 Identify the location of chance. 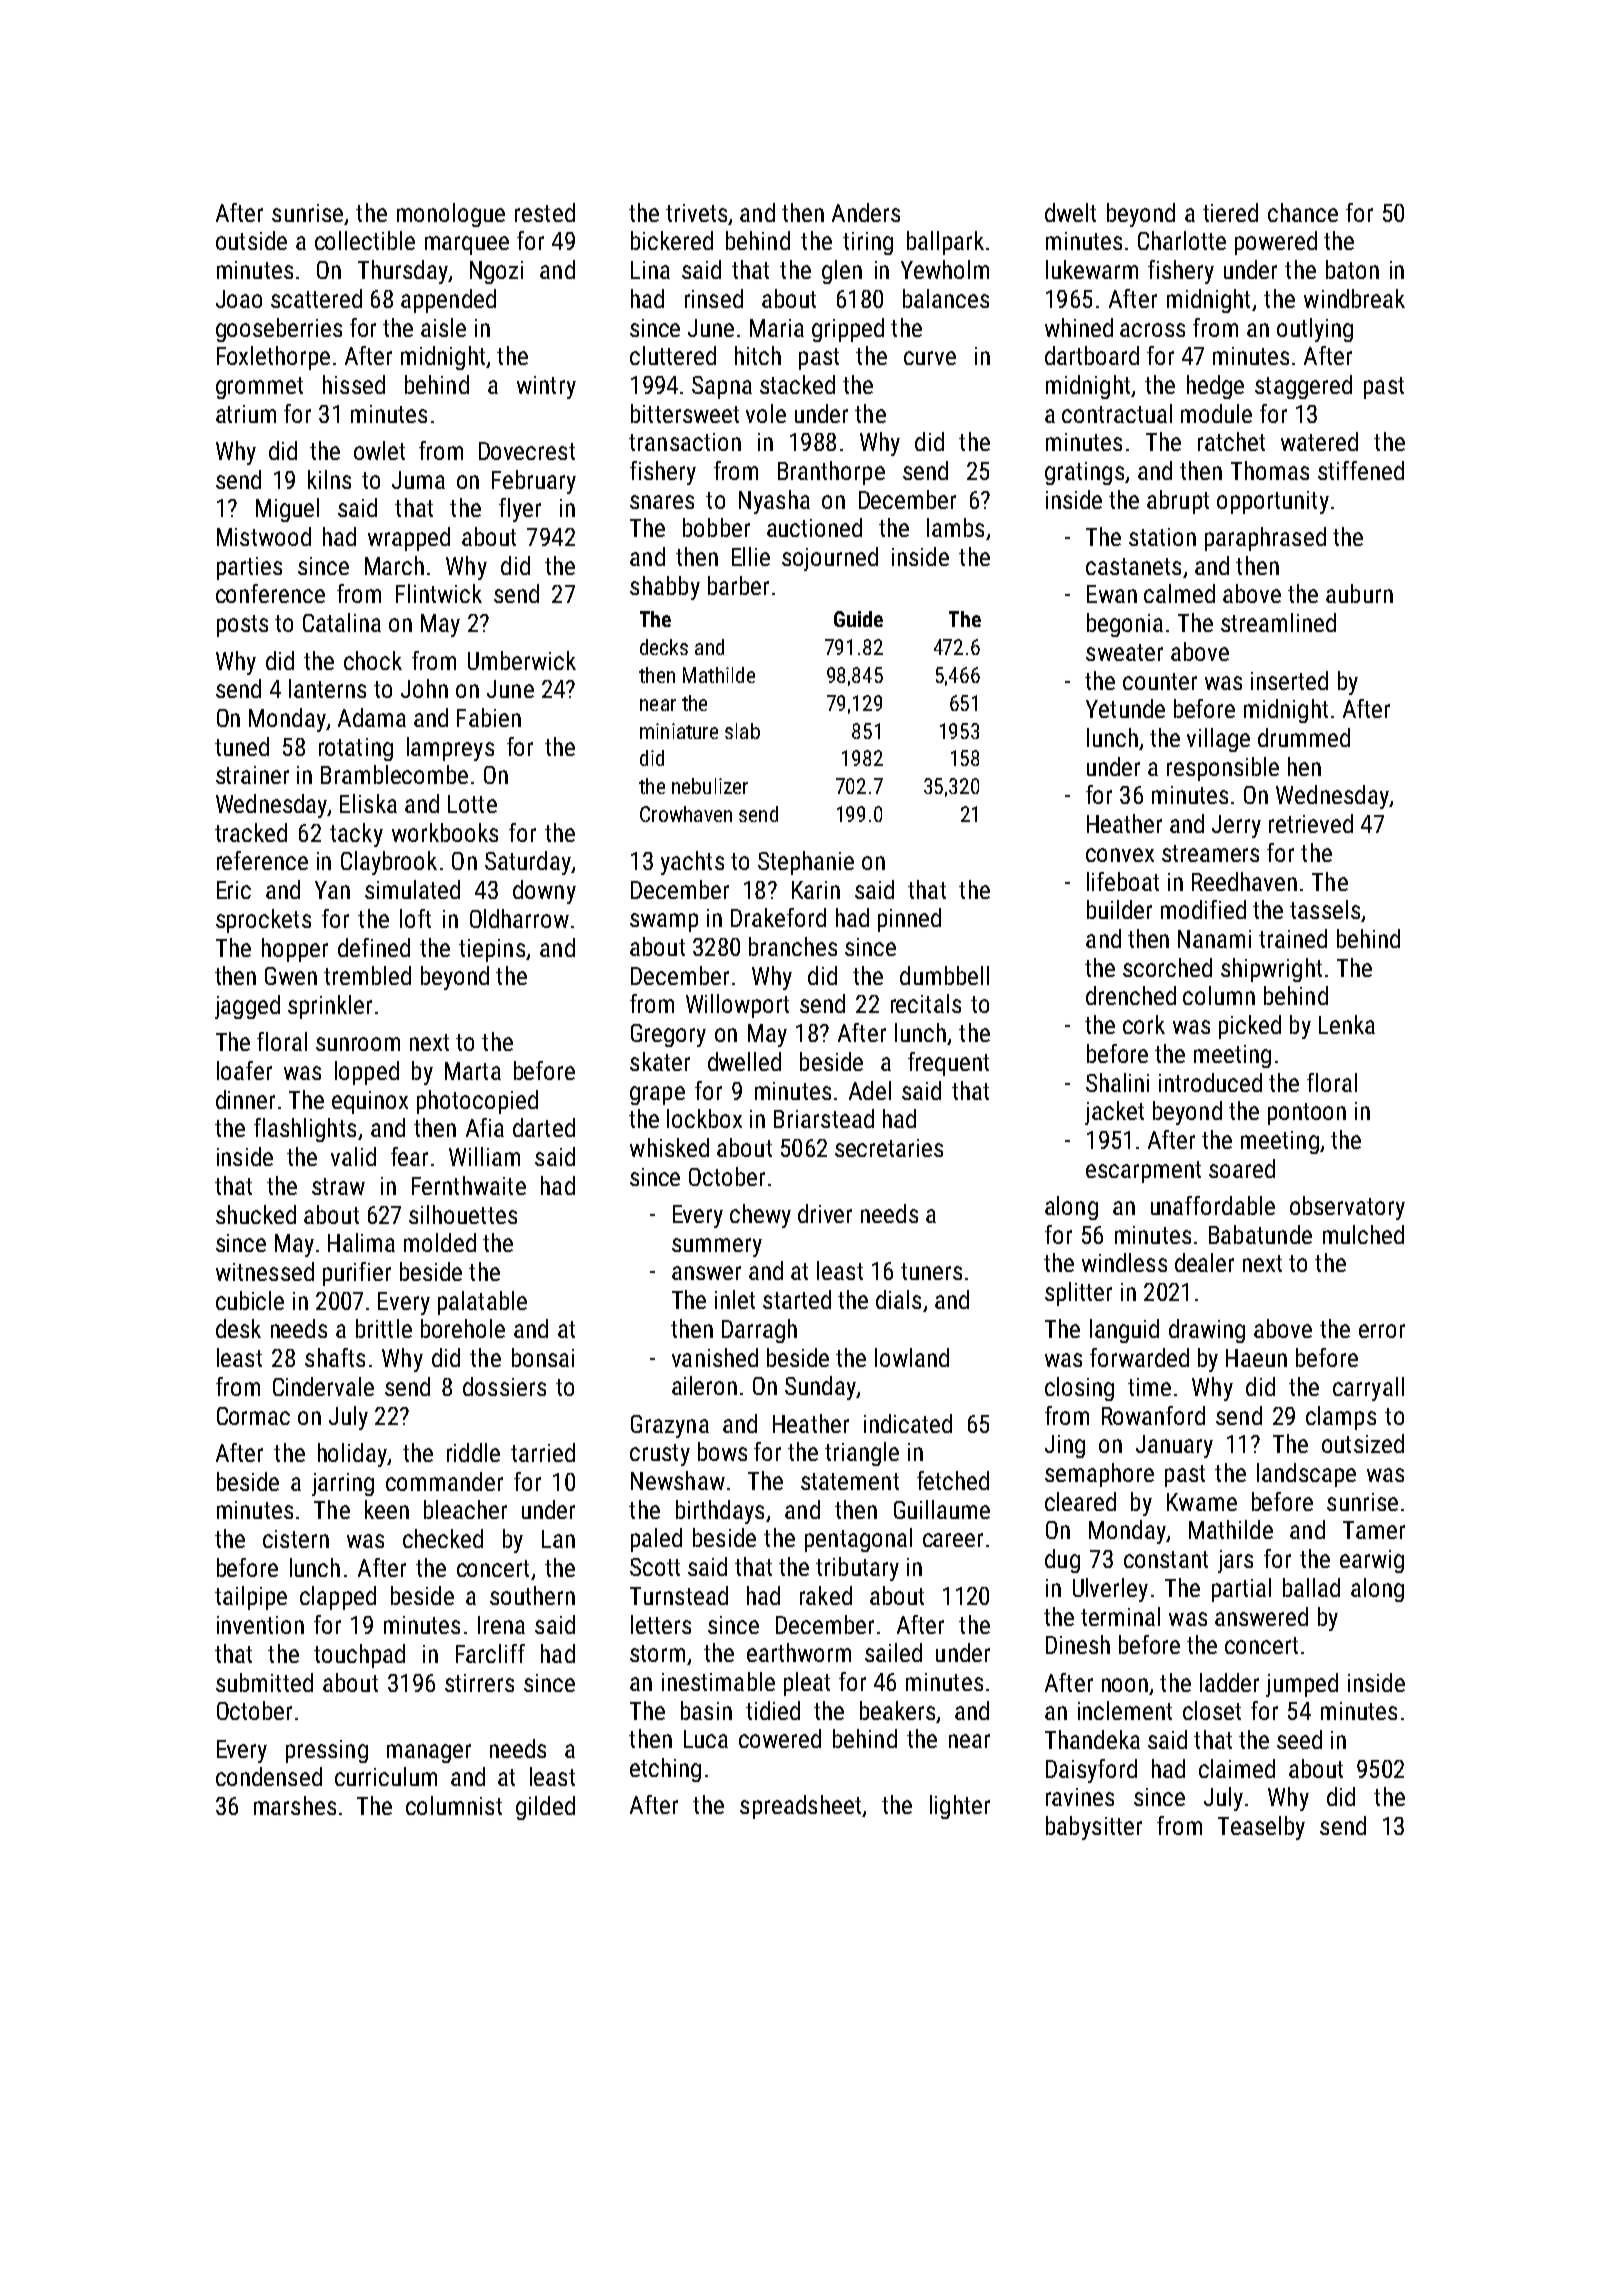
(1303, 212).
